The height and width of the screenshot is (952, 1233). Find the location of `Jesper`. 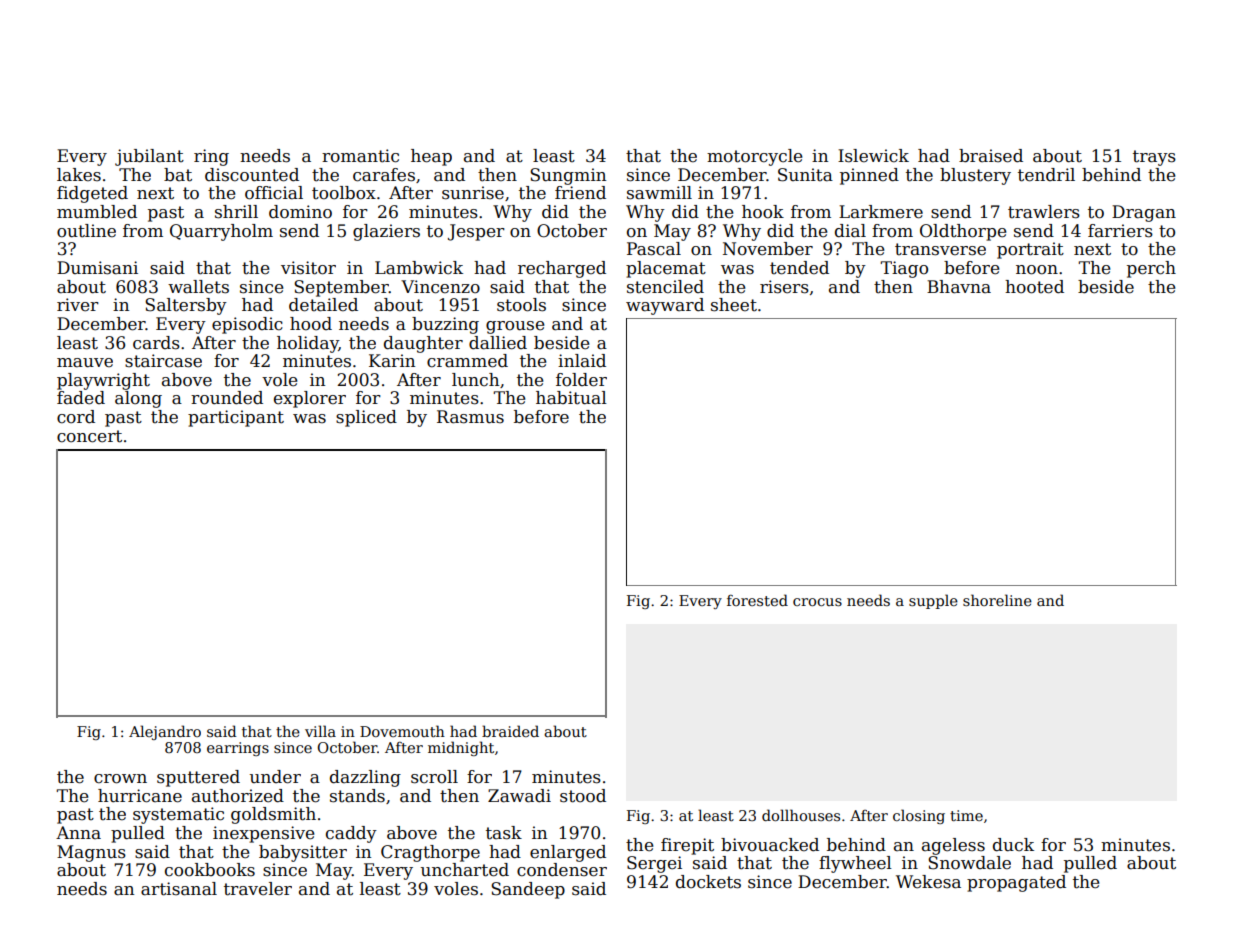

Jesper is located at coordinates (476, 232).
